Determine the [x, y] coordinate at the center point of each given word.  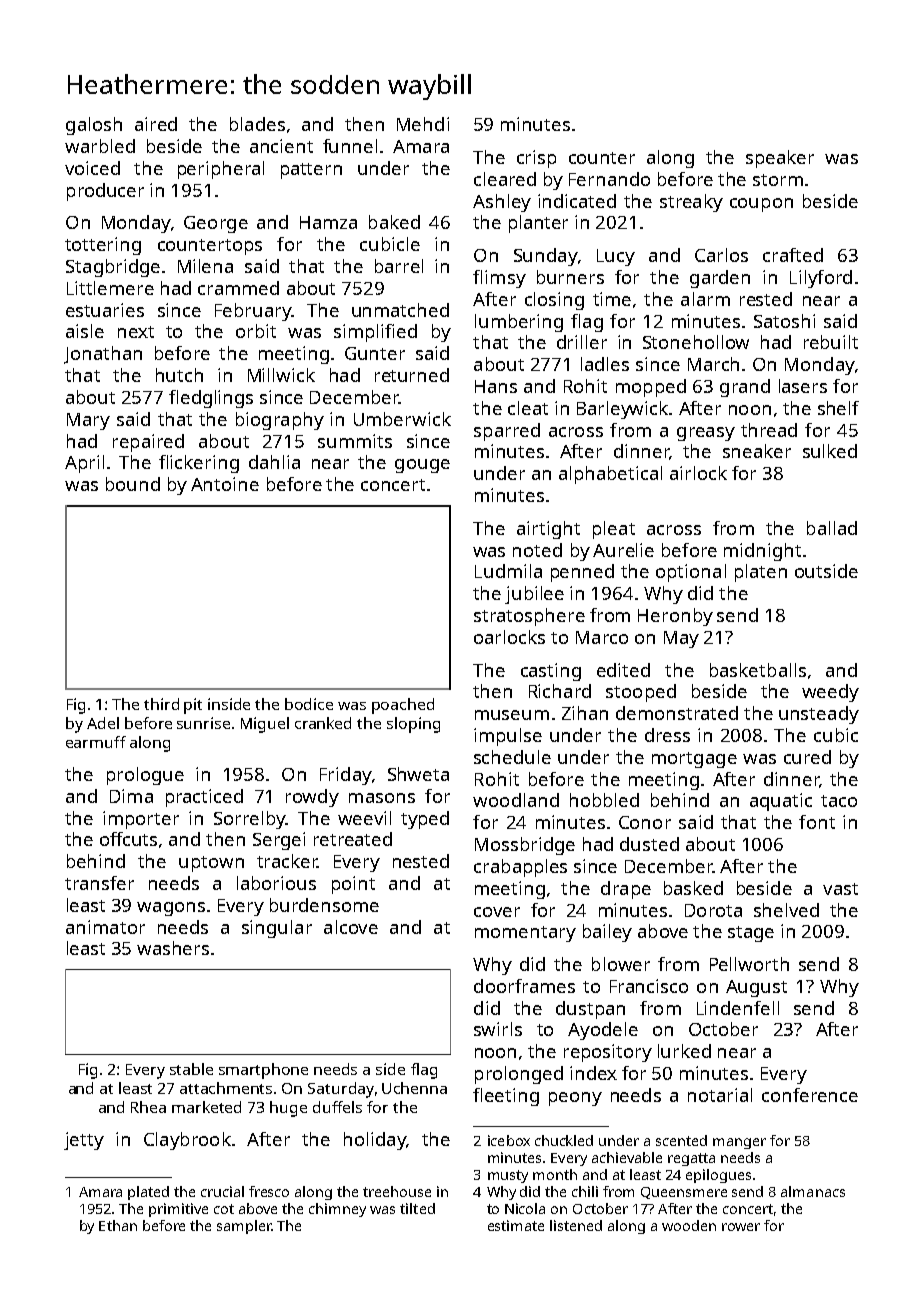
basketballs [758, 670]
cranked [323, 723]
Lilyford [821, 279]
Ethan [118, 1225]
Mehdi [423, 124]
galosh [94, 126]
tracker [287, 861]
